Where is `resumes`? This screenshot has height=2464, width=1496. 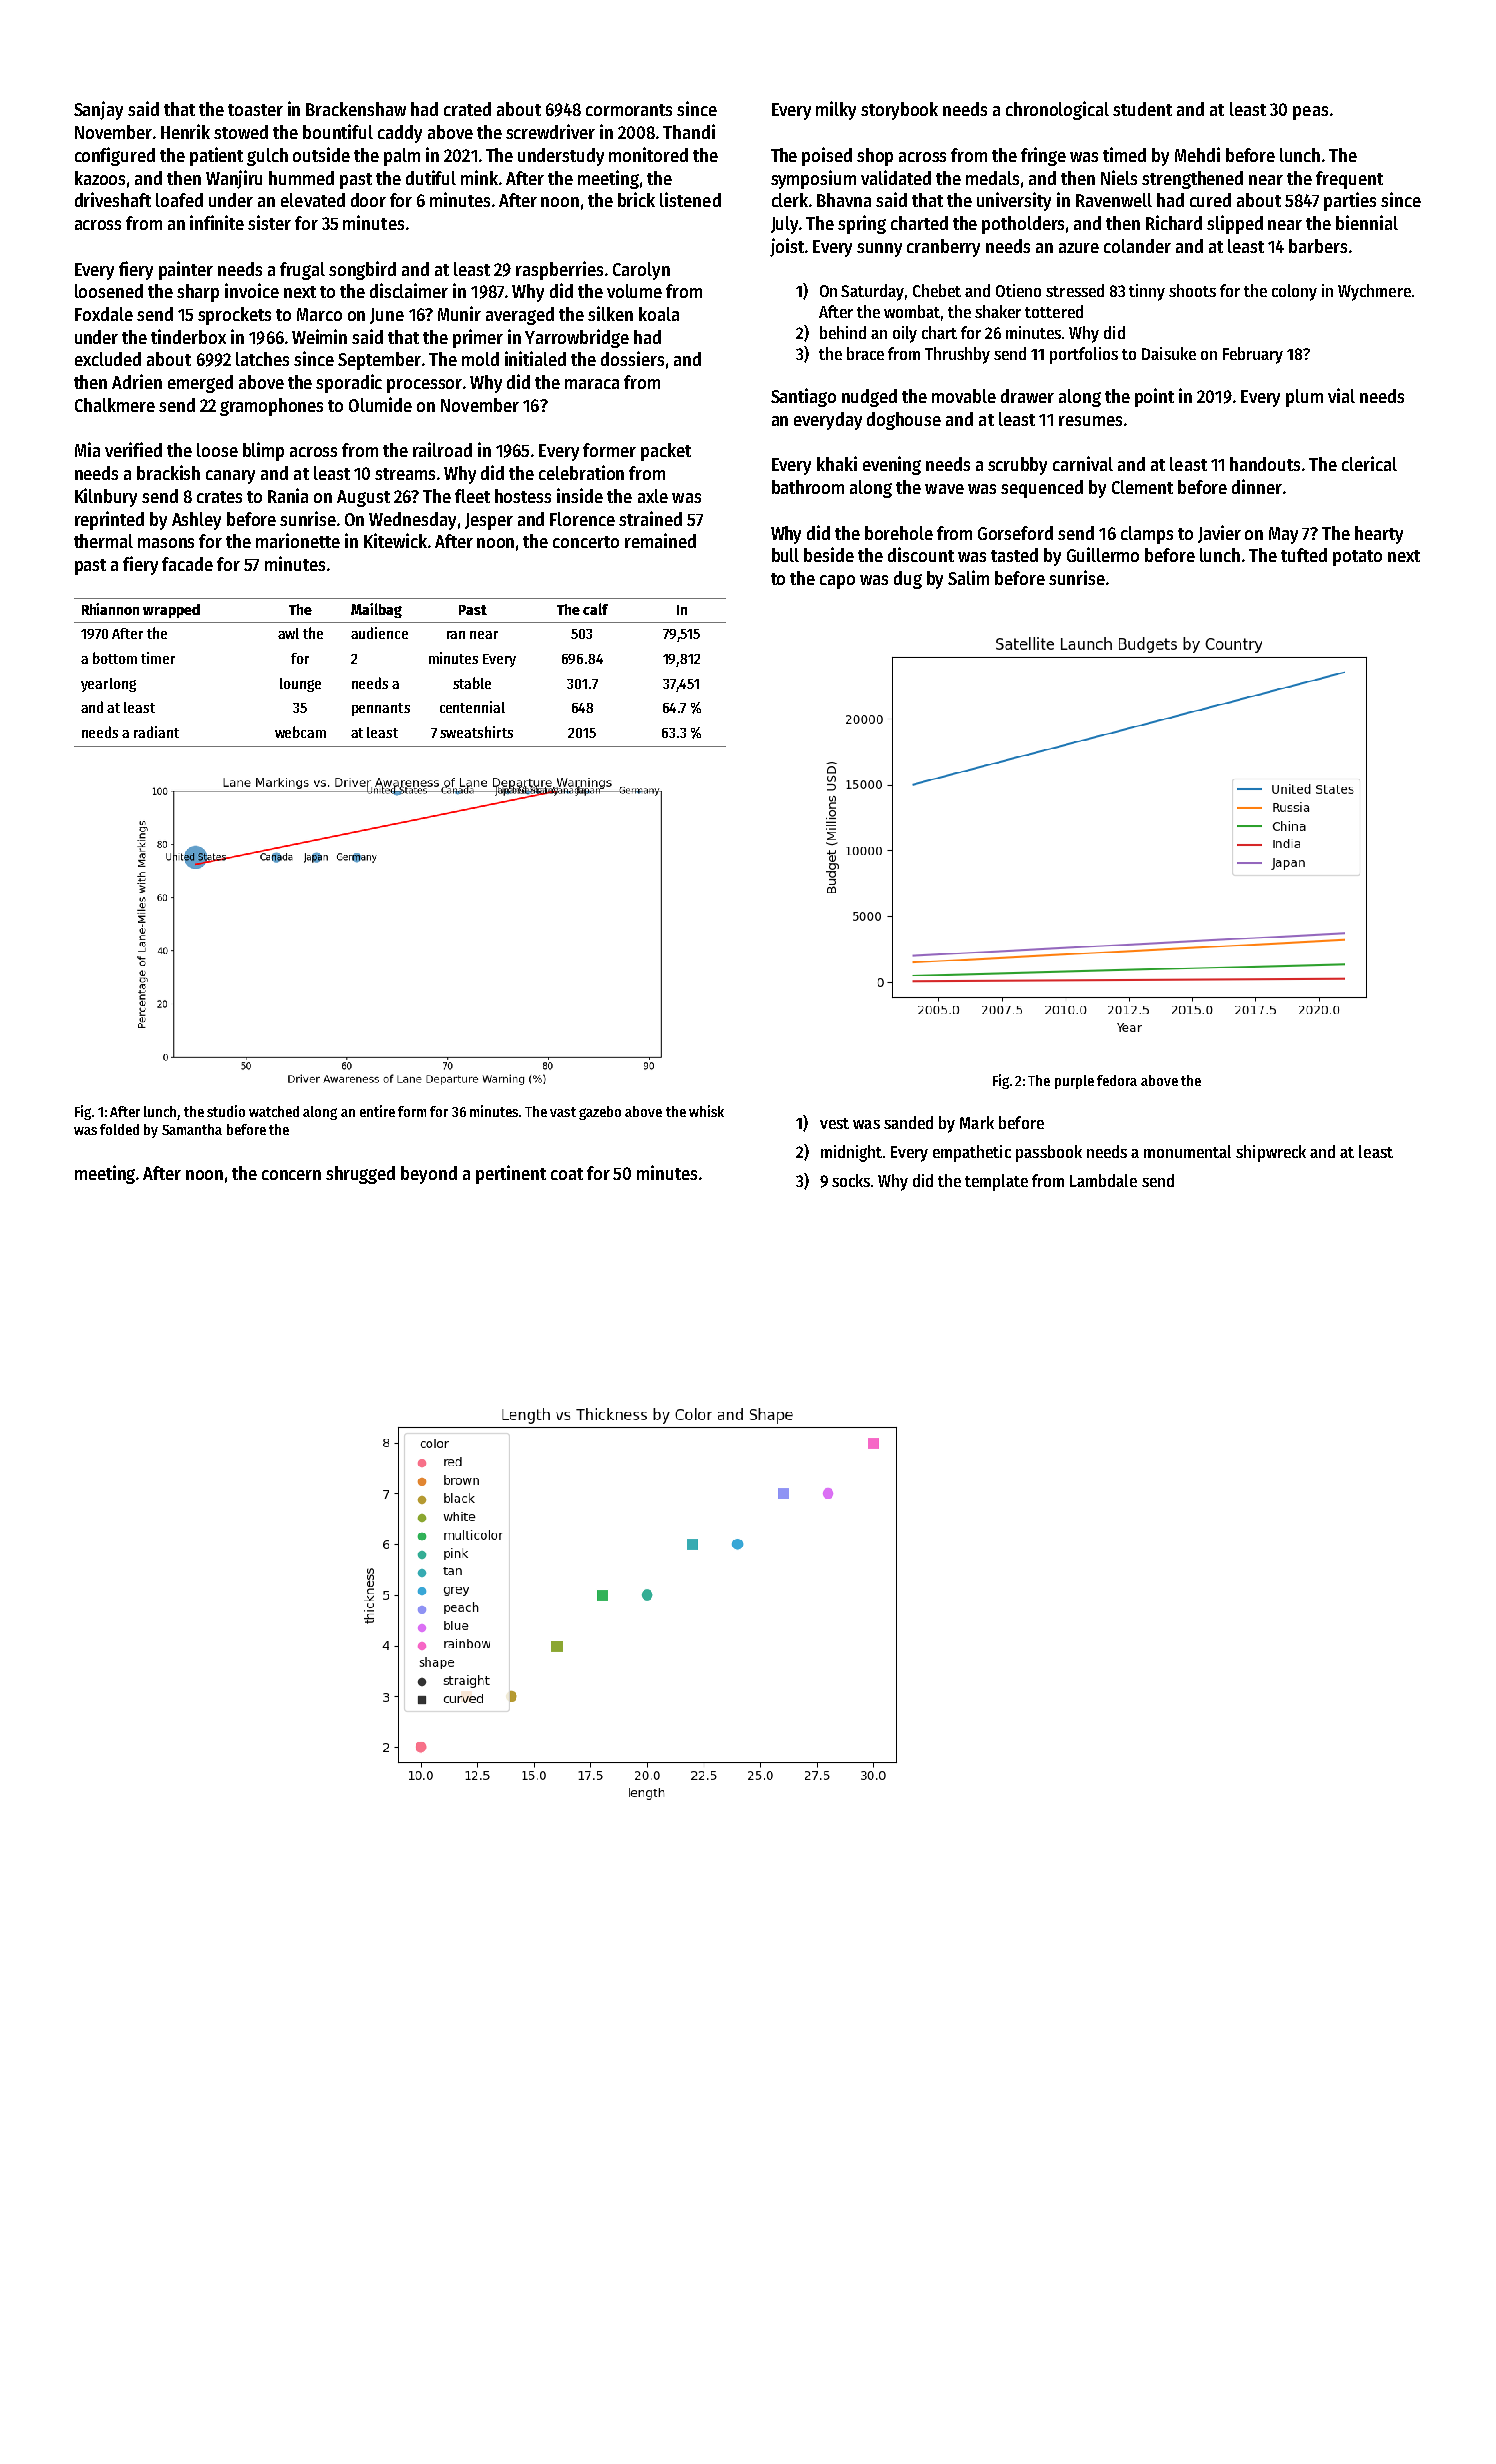
resumes is located at coordinates (1090, 421).
